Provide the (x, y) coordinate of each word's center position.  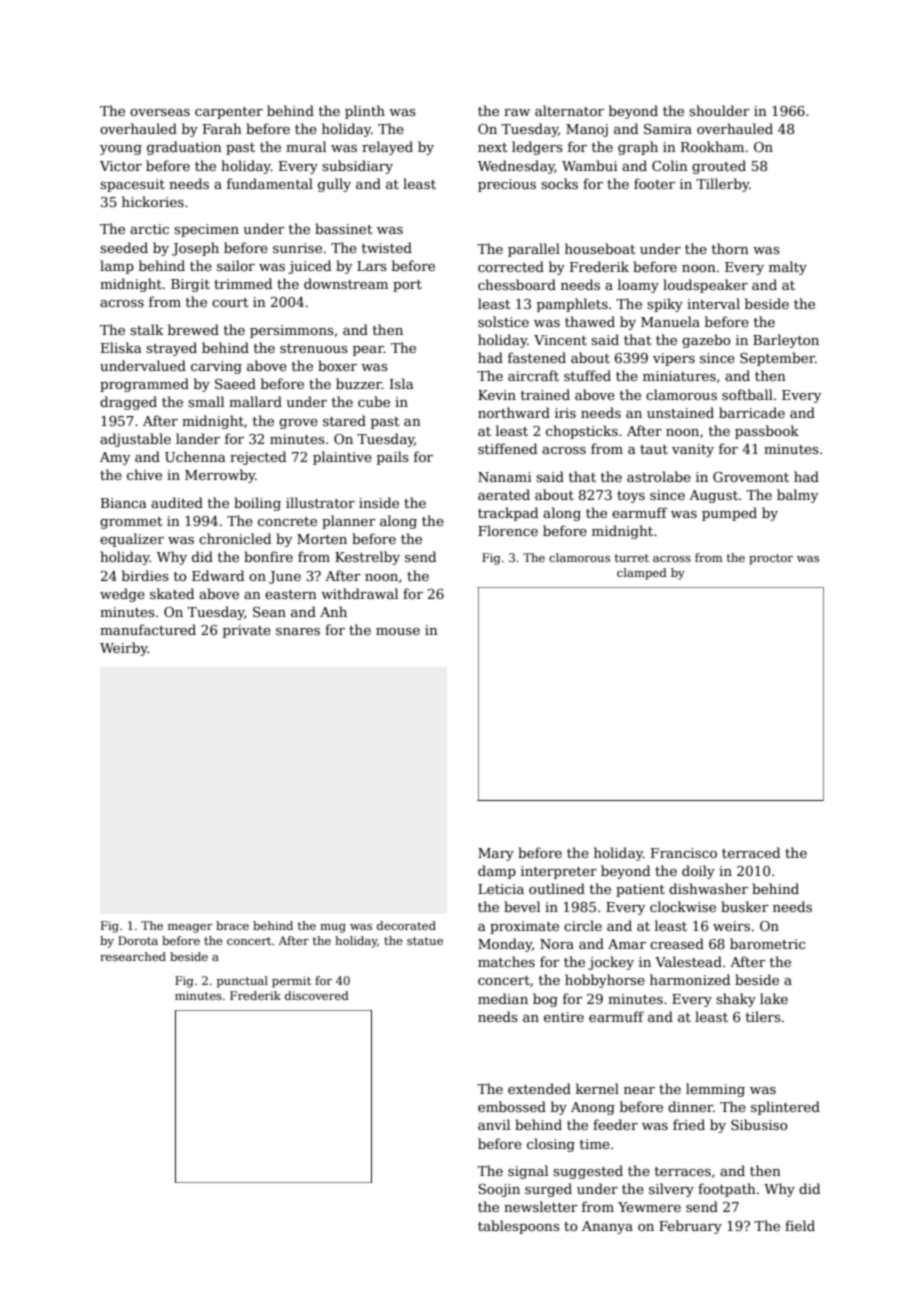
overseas (160, 112)
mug (333, 928)
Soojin (499, 1190)
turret (632, 558)
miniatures (679, 376)
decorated (406, 925)
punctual (242, 982)
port (407, 286)
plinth (365, 112)
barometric (767, 943)
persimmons (292, 331)
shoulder (719, 110)
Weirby (124, 649)
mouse (398, 631)
